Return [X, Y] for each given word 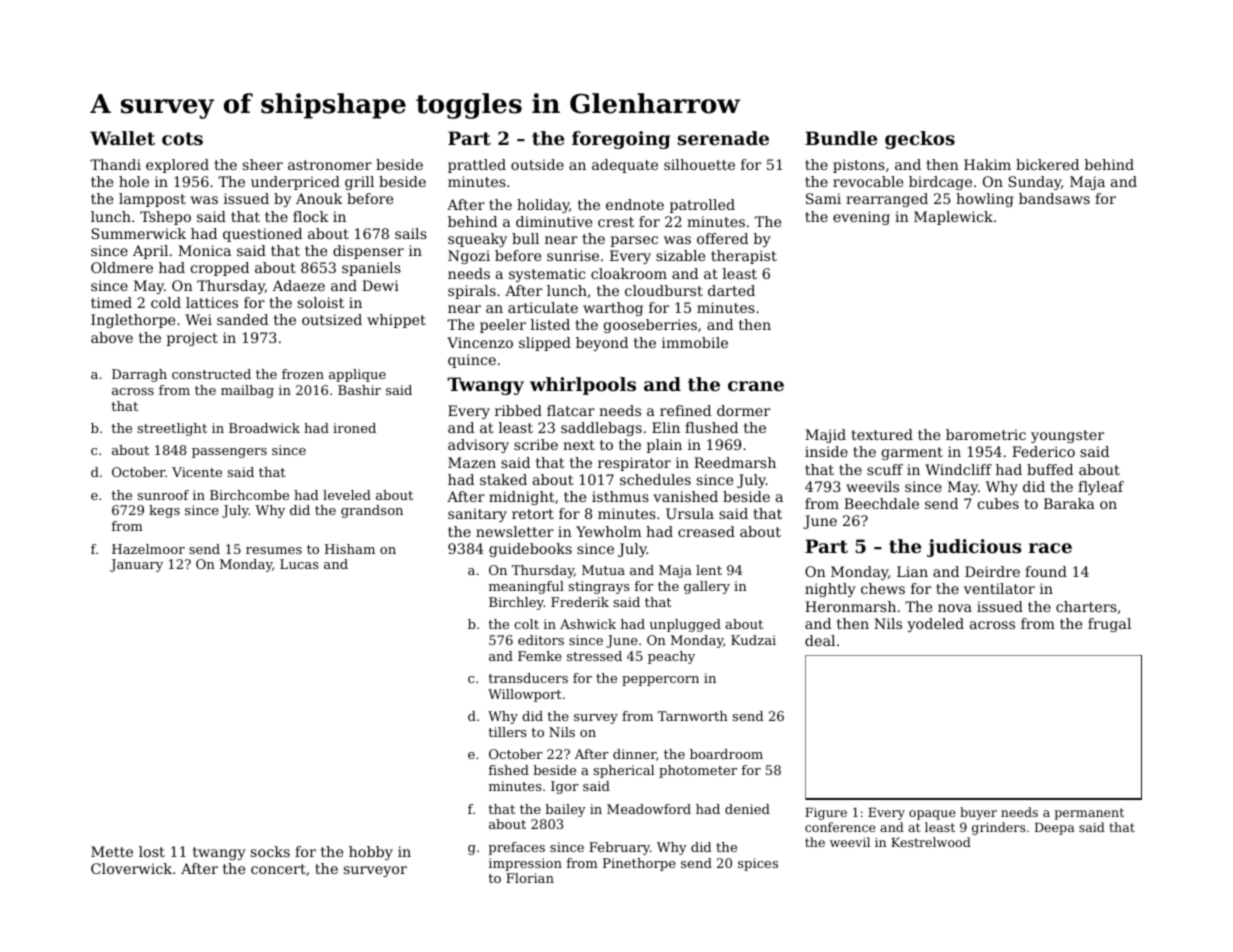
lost [152, 851]
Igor [565, 787]
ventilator [999, 588]
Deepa [1055, 829]
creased [706, 531]
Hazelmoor [148, 549]
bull [525, 238]
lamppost [152, 200]
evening [861, 218]
